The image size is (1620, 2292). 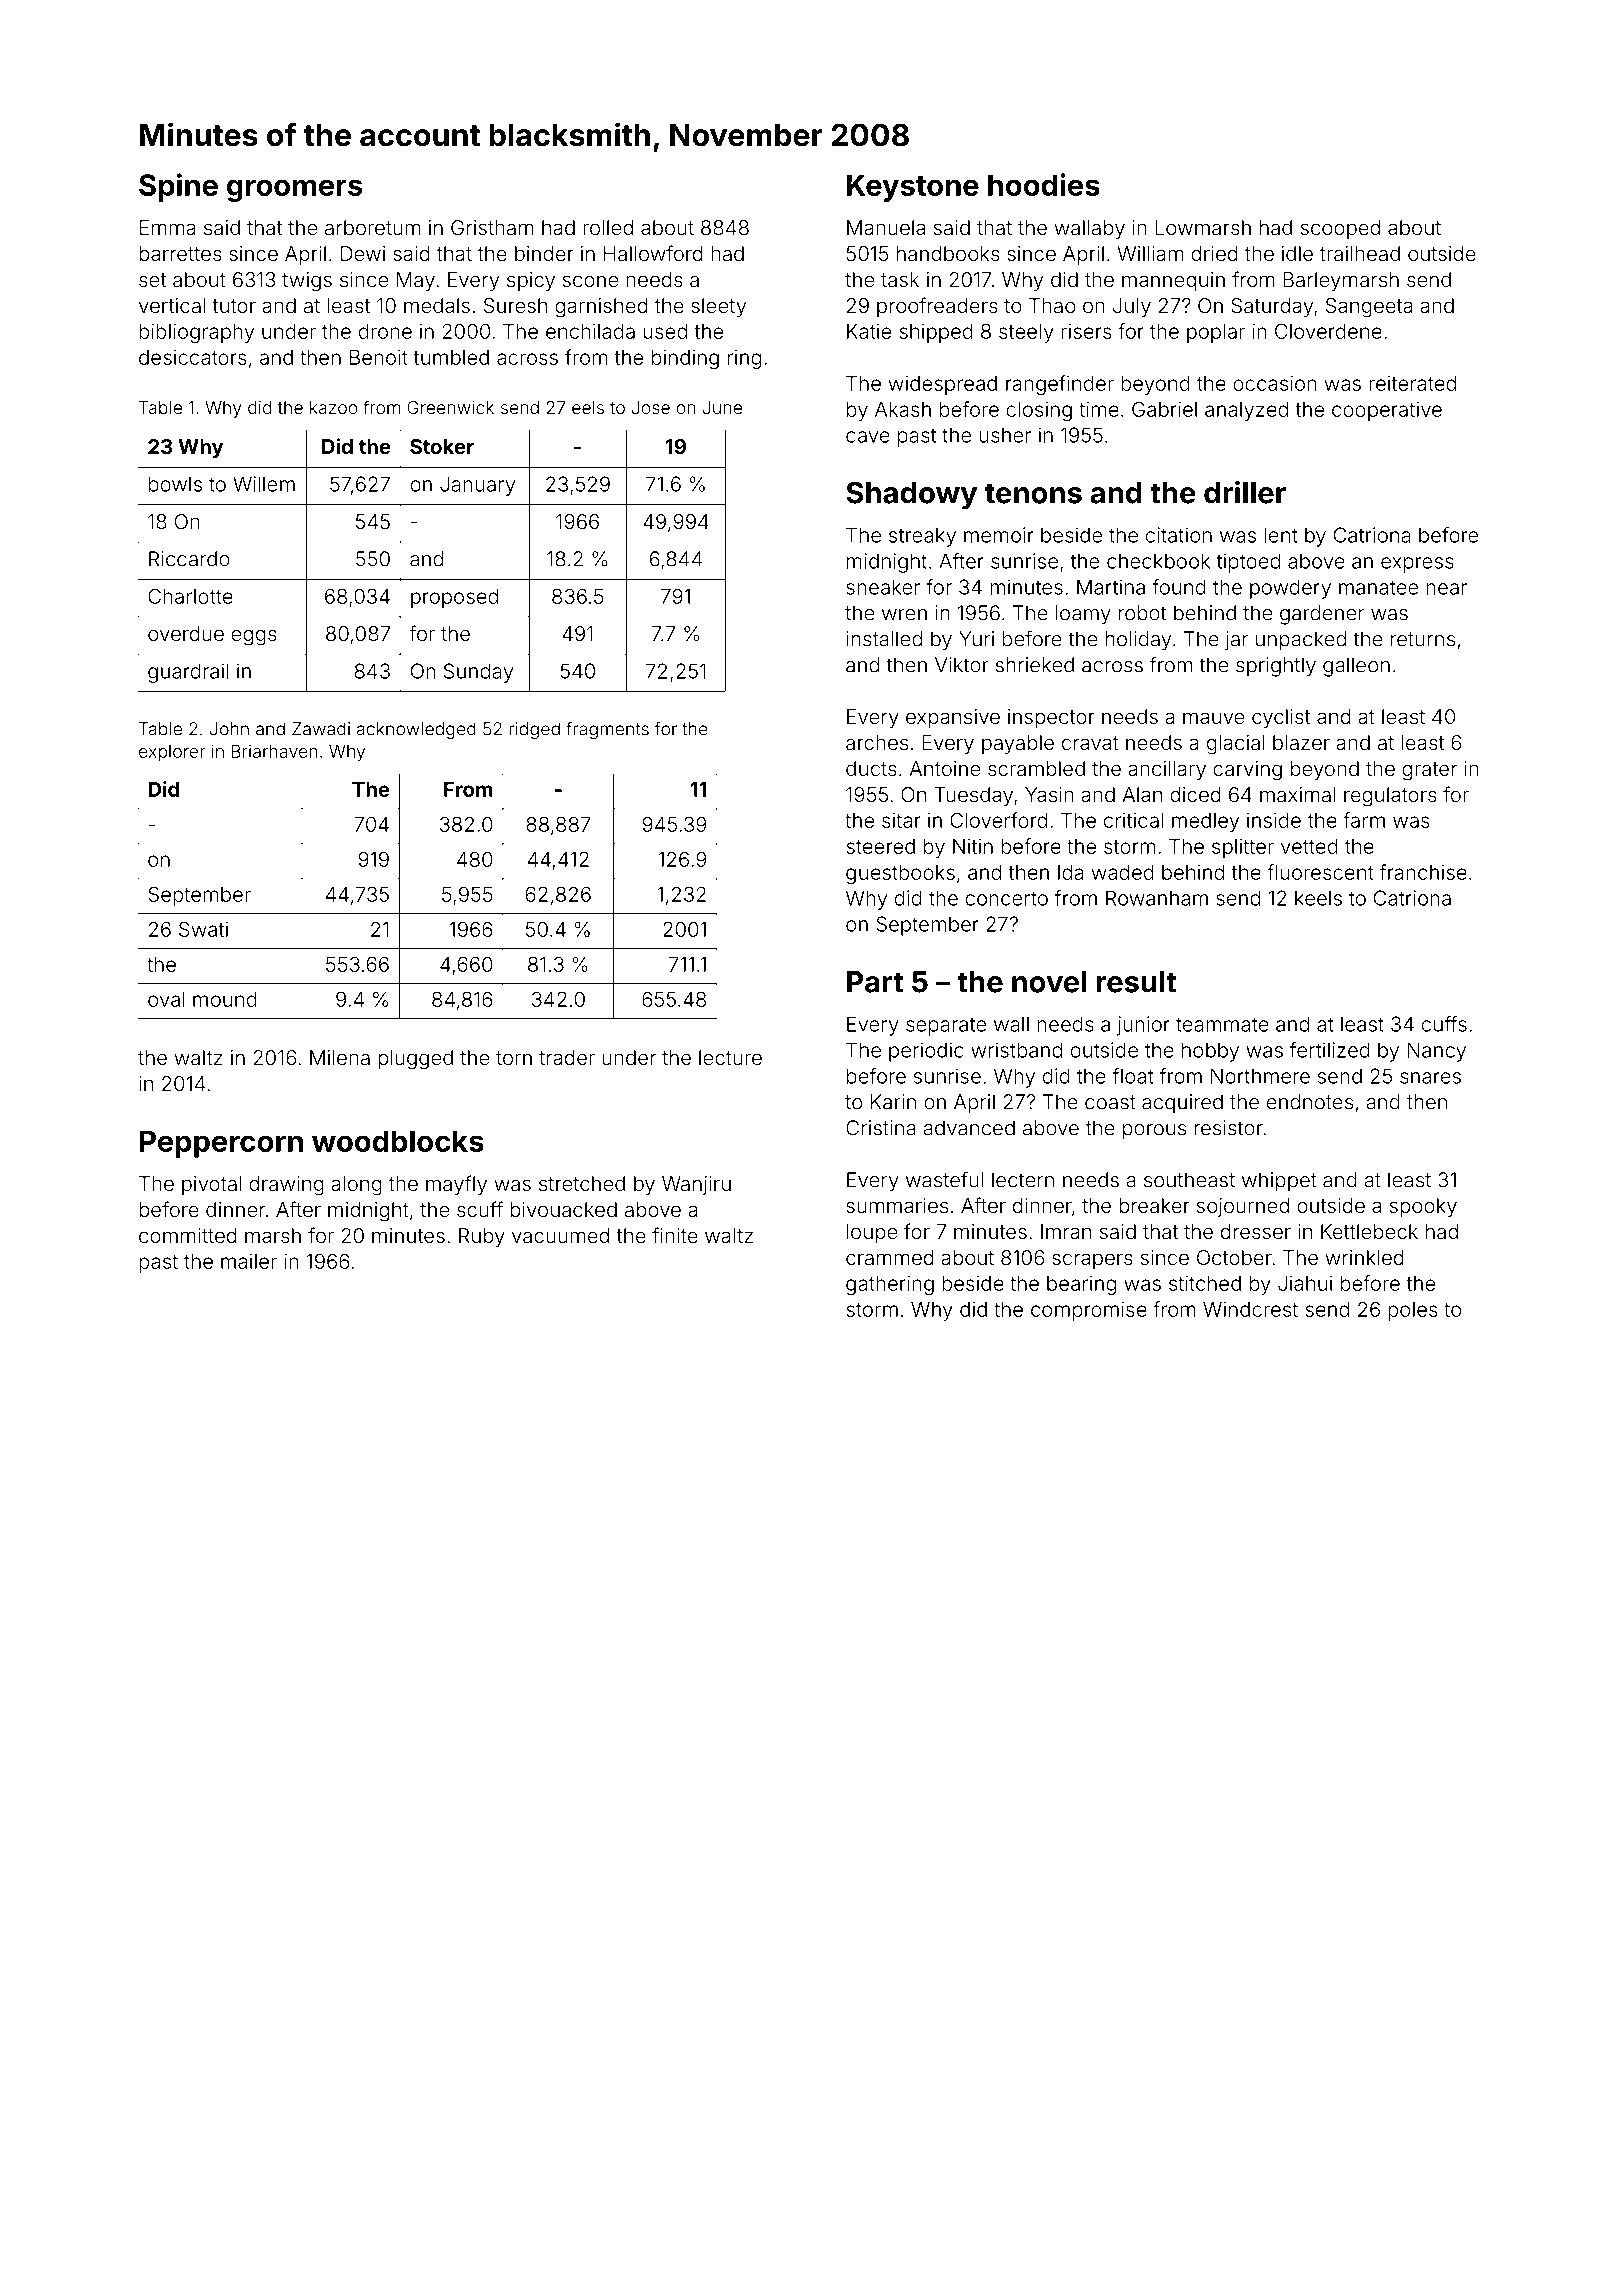 What do you see at coordinates (1157, 898) in the page?
I see `Rowanham` at bounding box center [1157, 898].
